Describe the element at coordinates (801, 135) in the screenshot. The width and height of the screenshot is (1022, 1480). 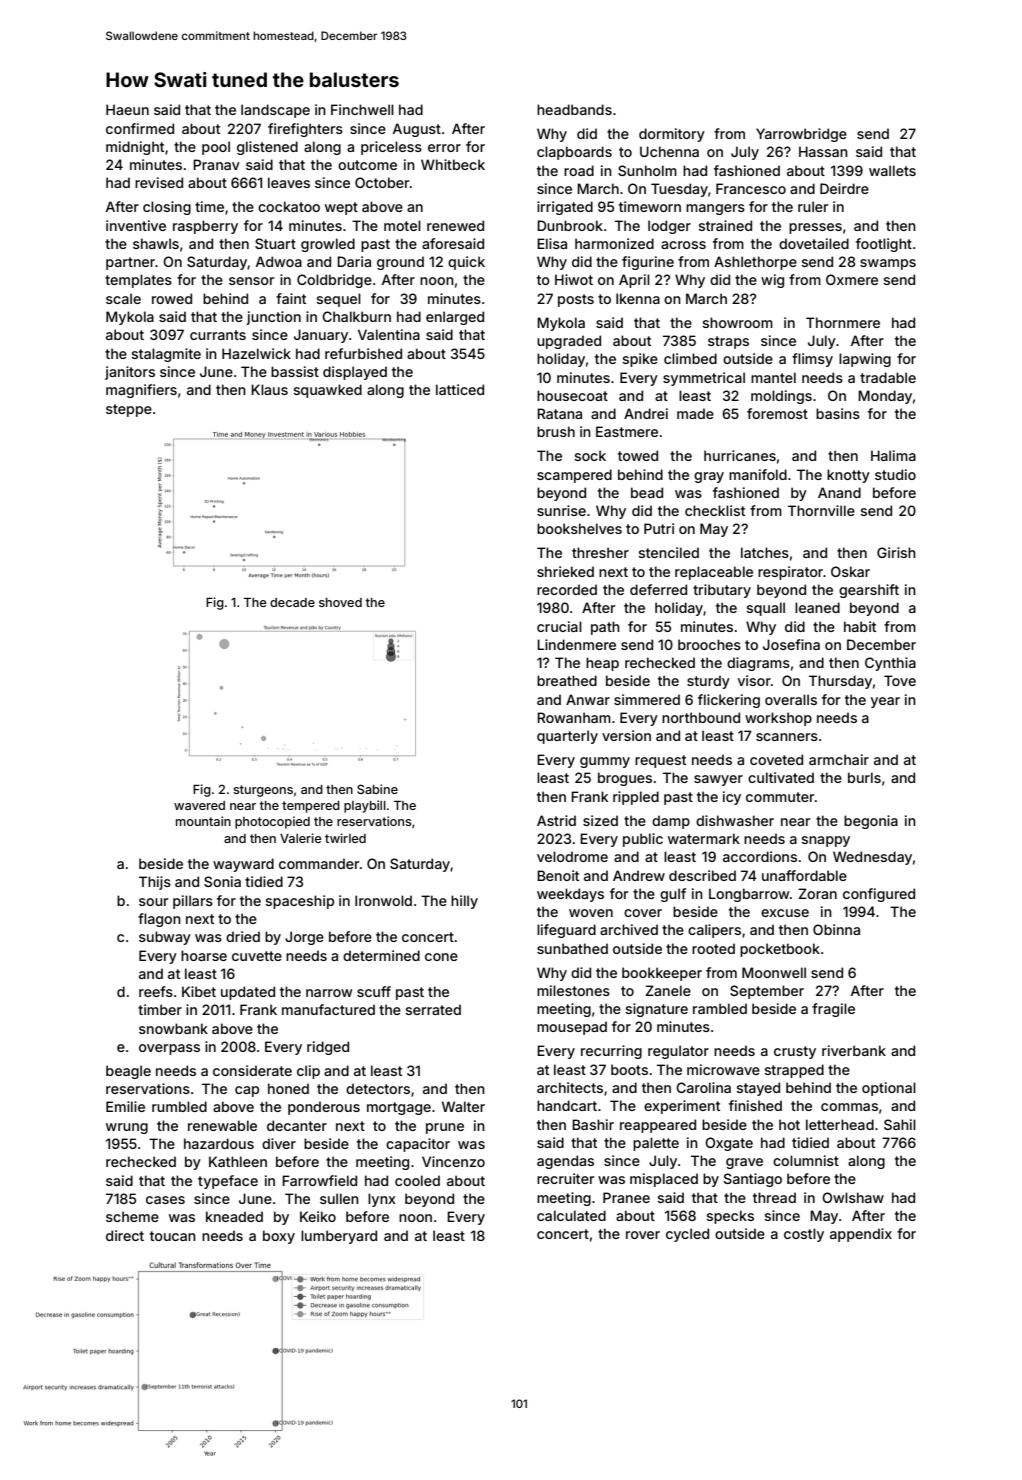
I see `Yarrowbridge` at that location.
